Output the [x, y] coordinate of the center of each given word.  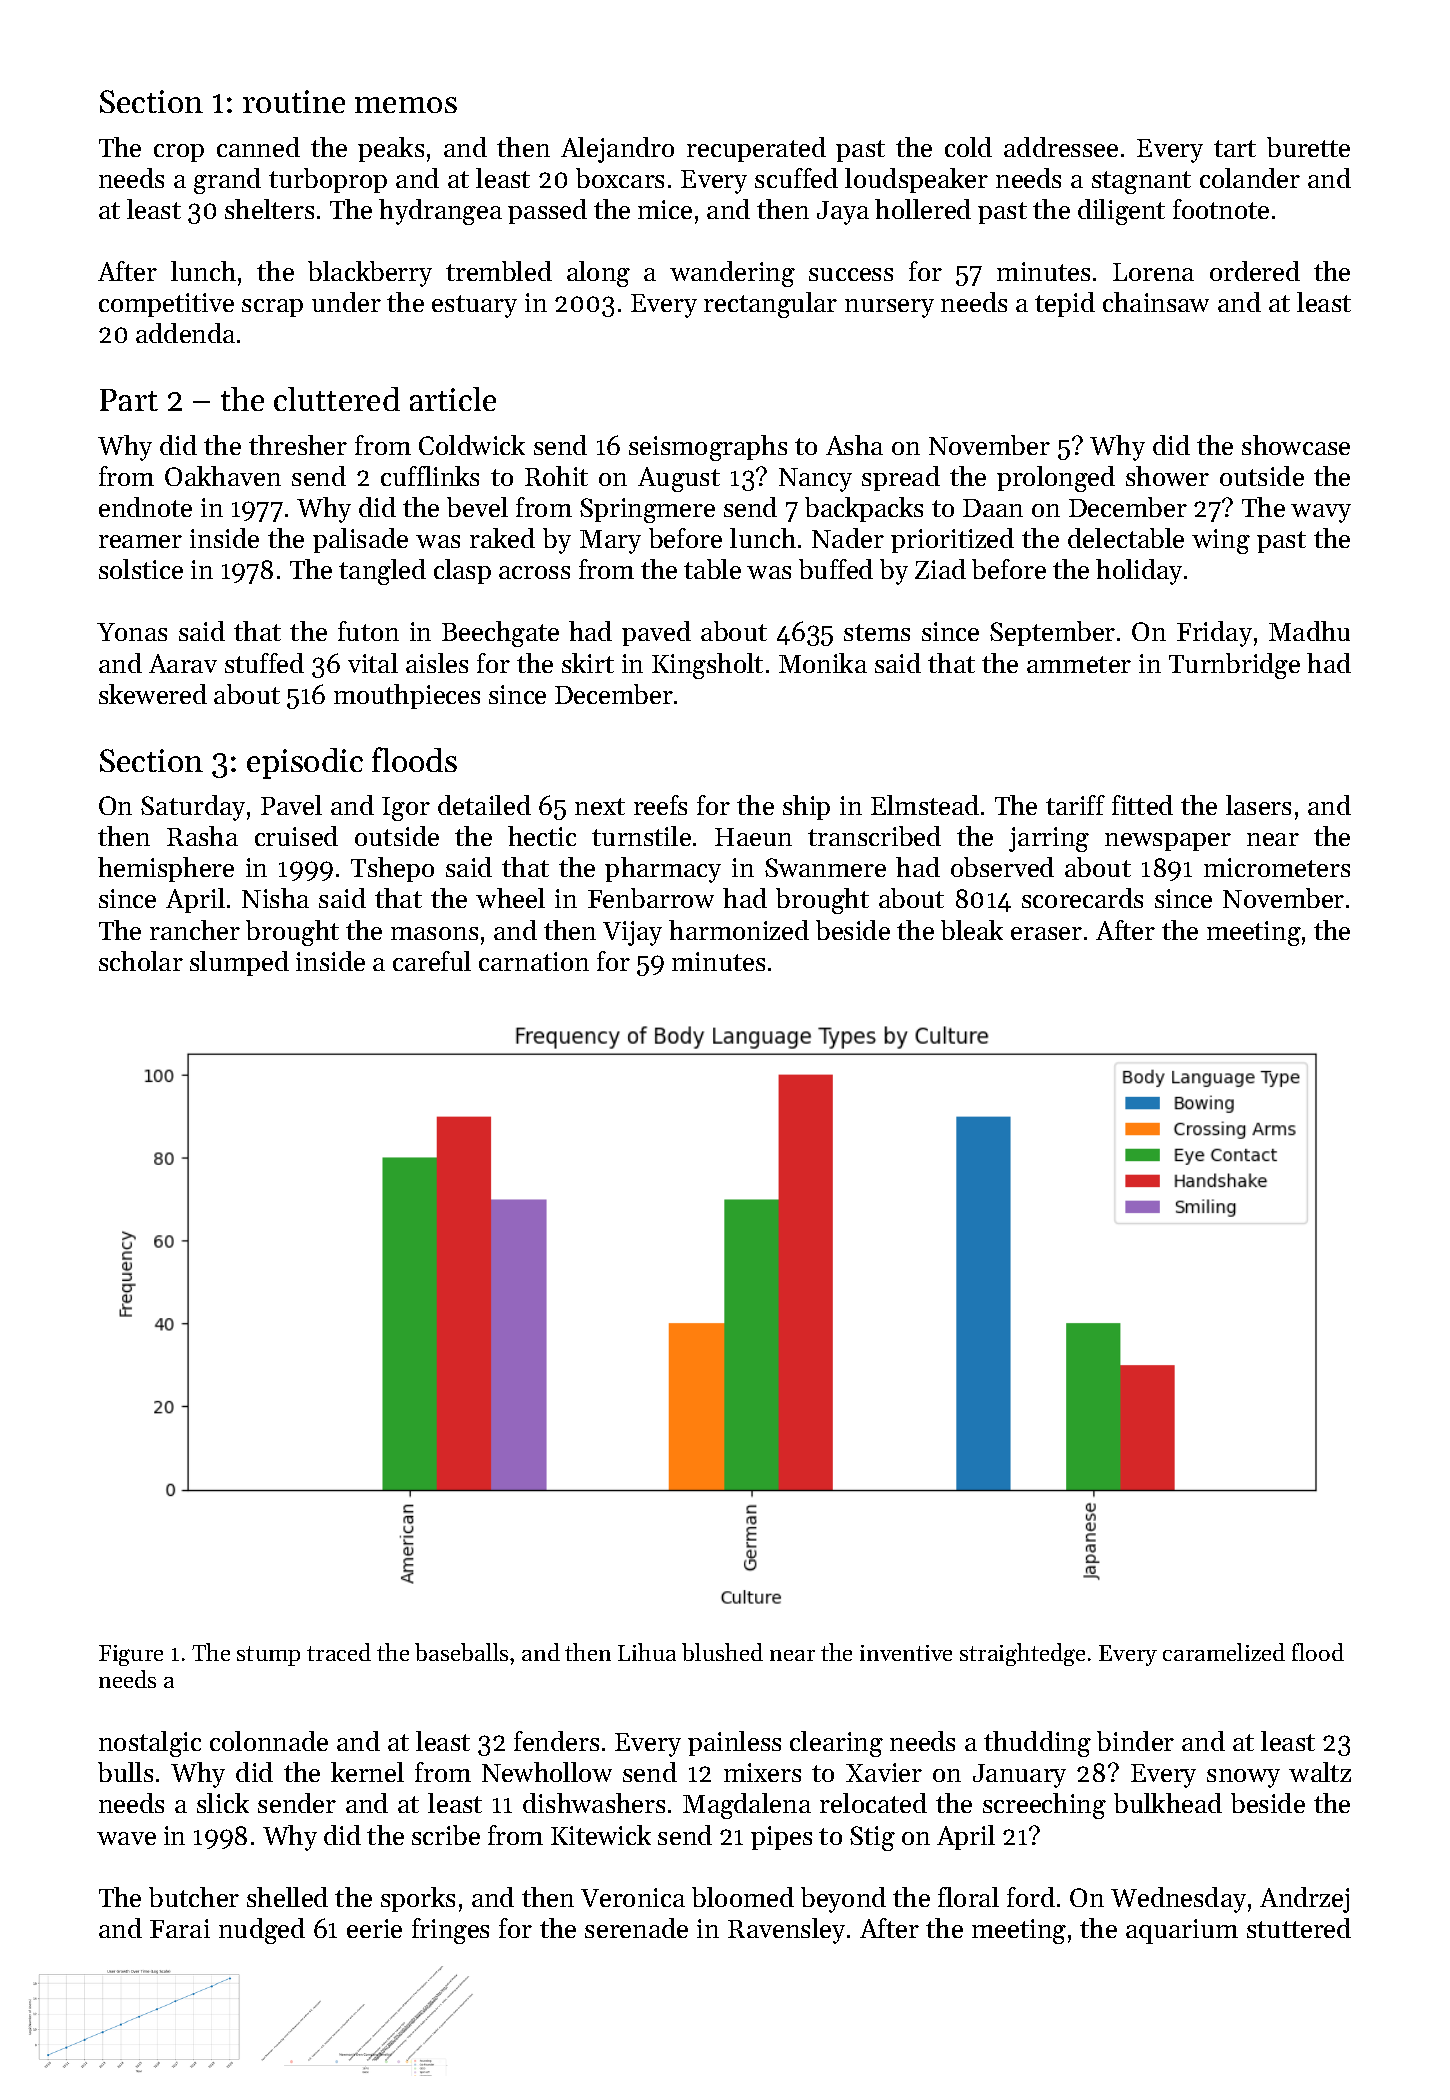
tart [1235, 148]
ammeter [1079, 664]
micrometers [1277, 867]
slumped [239, 963]
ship [806, 807]
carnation [534, 961]
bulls [125, 1772]
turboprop [328, 180]
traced [339, 1652]
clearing [836, 1744]
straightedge [1022, 1654]
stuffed [264, 663]
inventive [906, 1653]
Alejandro [617, 150]
